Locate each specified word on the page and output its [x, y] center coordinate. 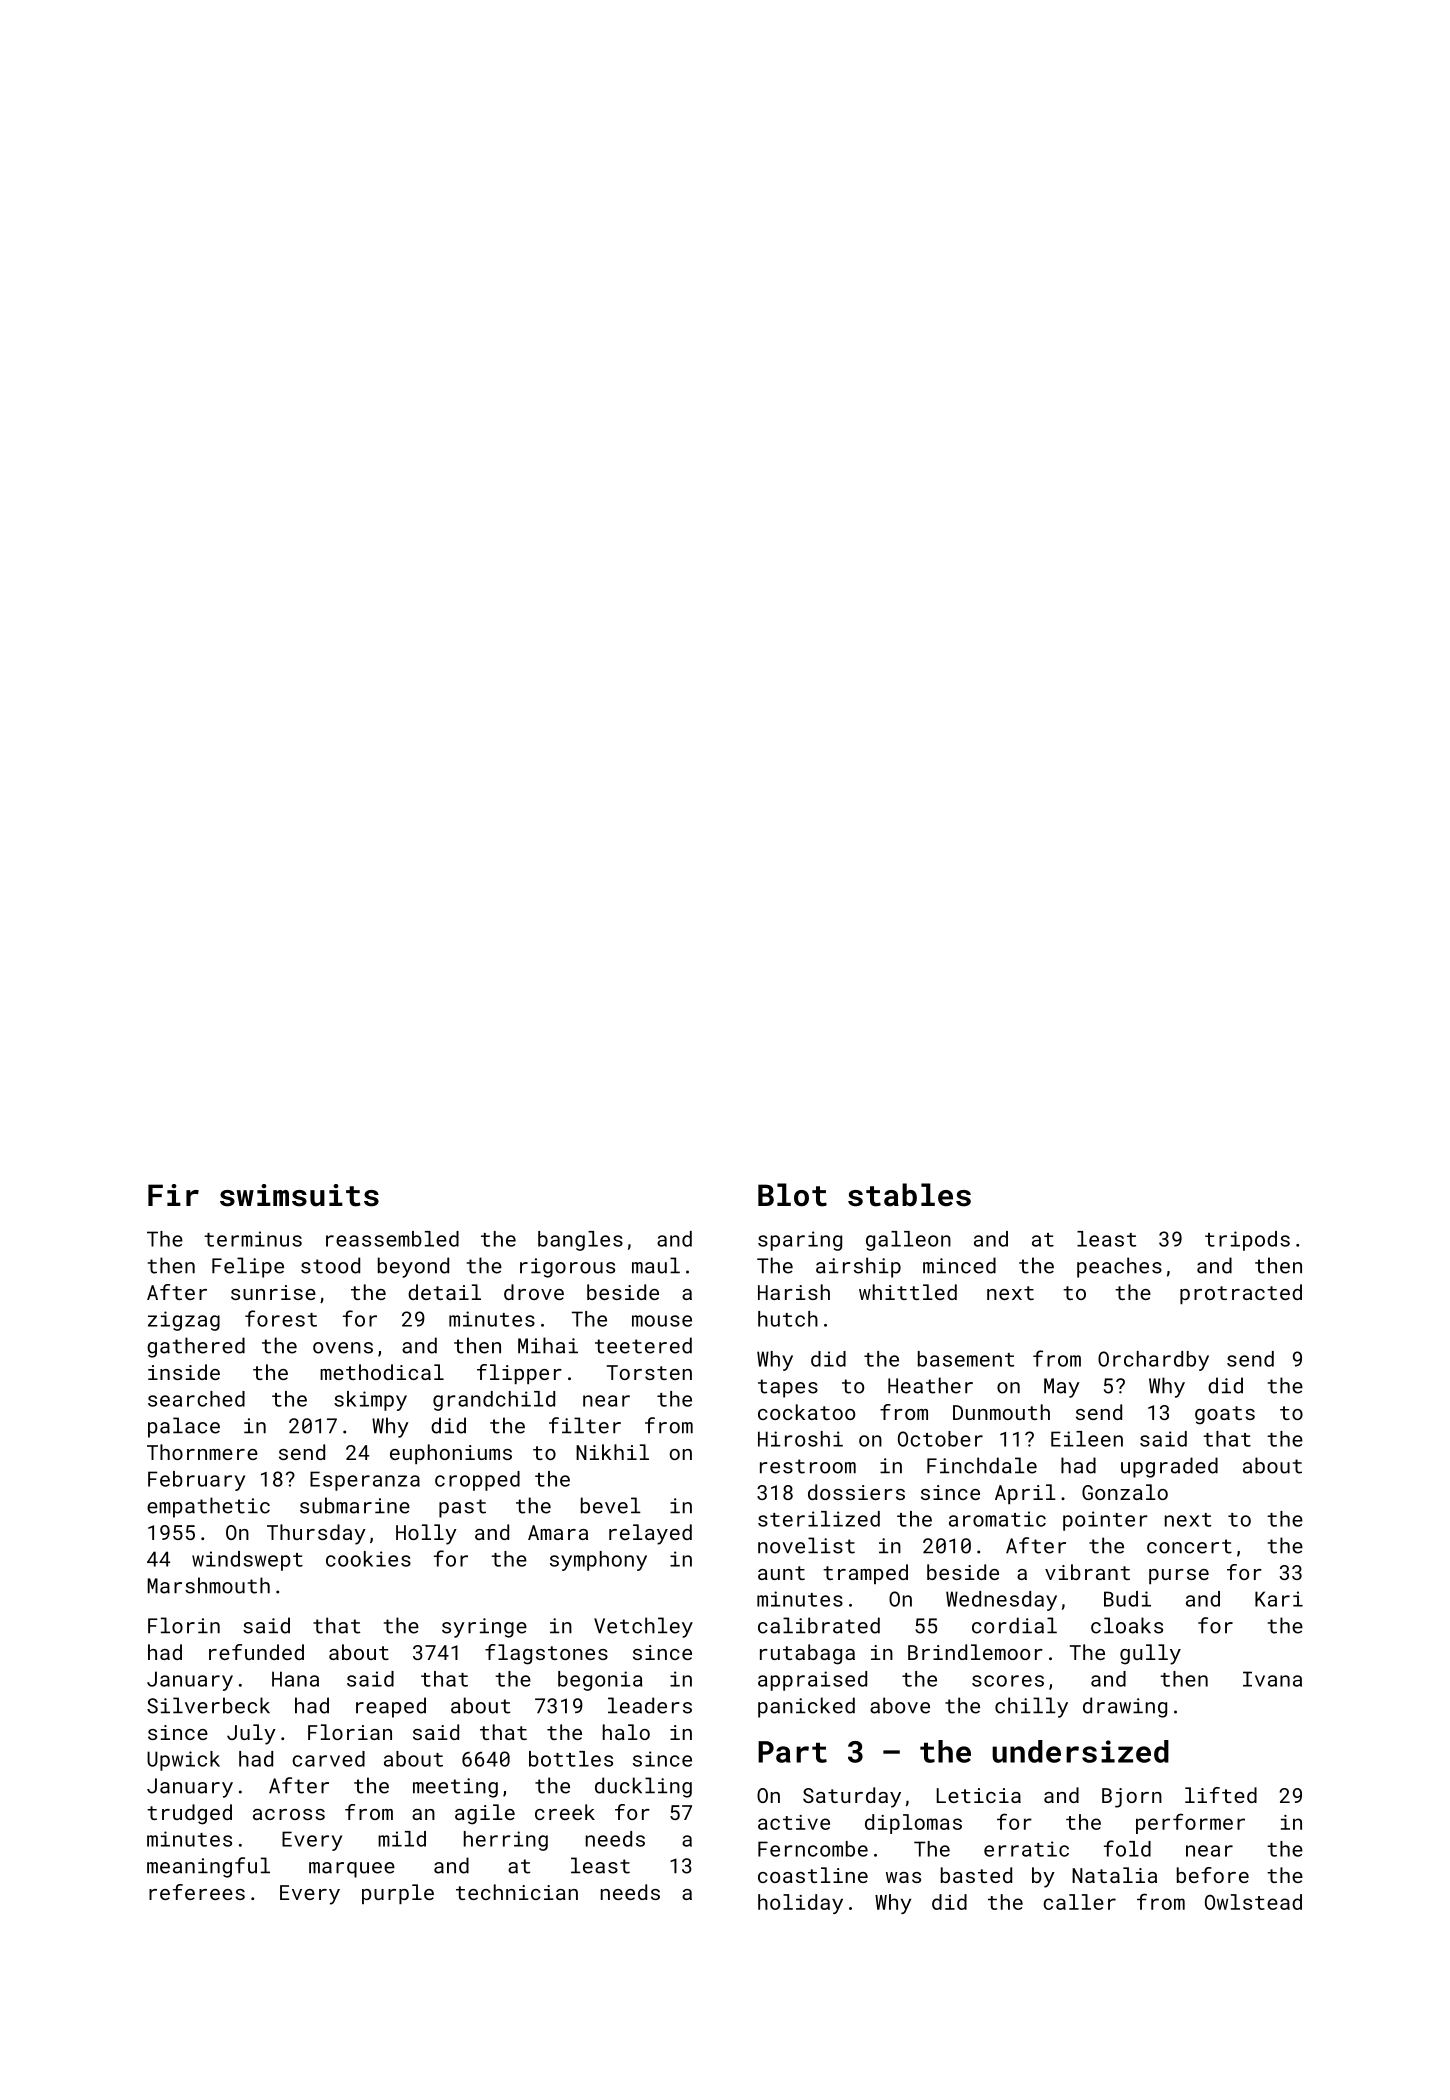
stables [909, 1195]
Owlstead [1253, 1902]
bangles [580, 1241]
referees [197, 1892]
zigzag [184, 1321]
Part [792, 1752]
